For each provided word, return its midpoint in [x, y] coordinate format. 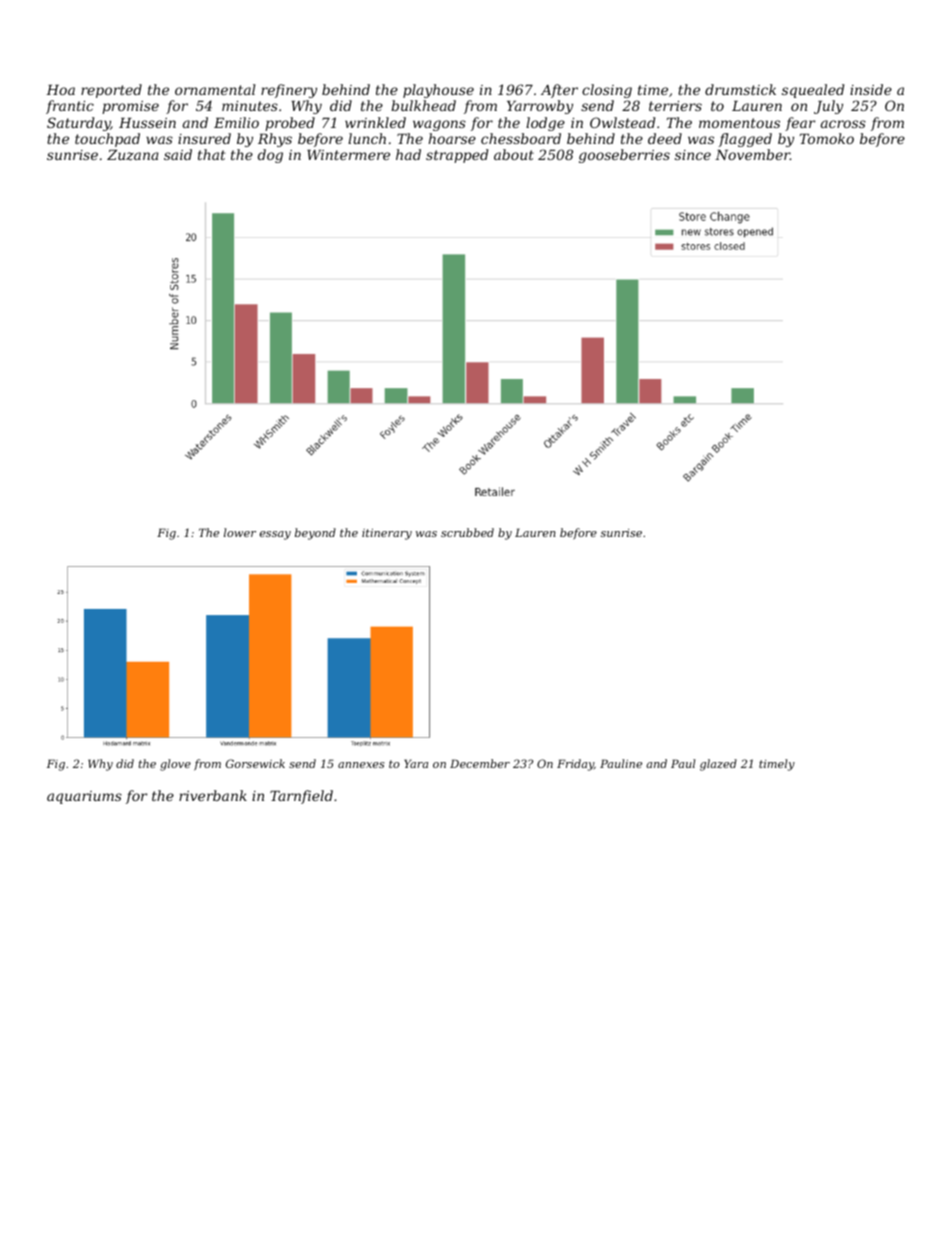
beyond [315, 534]
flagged [745, 140]
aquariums [84, 797]
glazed [718, 765]
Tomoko [827, 138]
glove [175, 765]
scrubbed [467, 532]
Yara [416, 763]
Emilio [236, 122]
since [693, 155]
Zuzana [133, 155]
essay [275, 535]
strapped [457, 156]
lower [240, 532]
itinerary [387, 534]
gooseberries [624, 156]
